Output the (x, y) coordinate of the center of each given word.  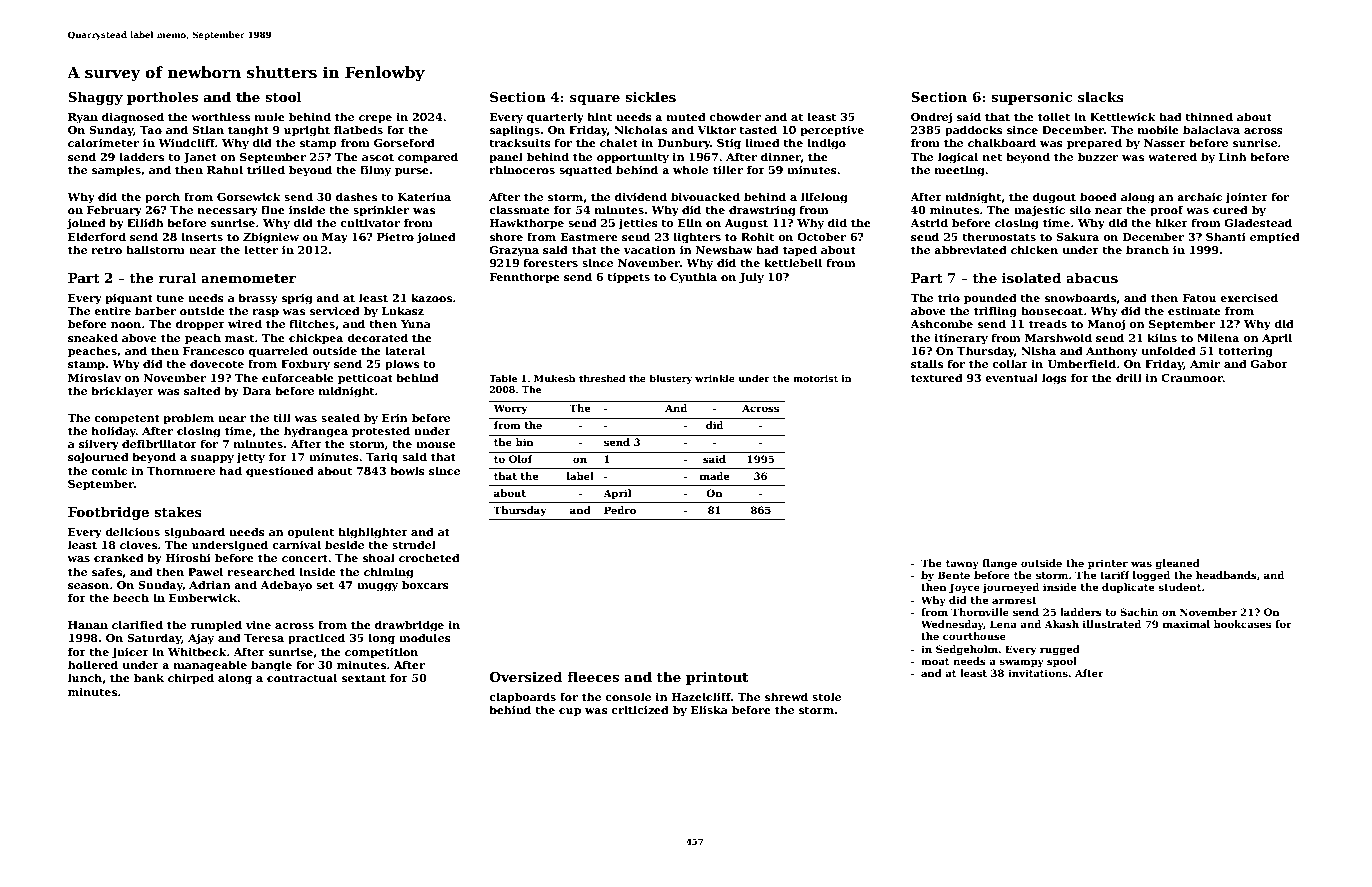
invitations (1038, 673)
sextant (364, 678)
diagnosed (133, 118)
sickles (650, 96)
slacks (1101, 96)
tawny (962, 564)
